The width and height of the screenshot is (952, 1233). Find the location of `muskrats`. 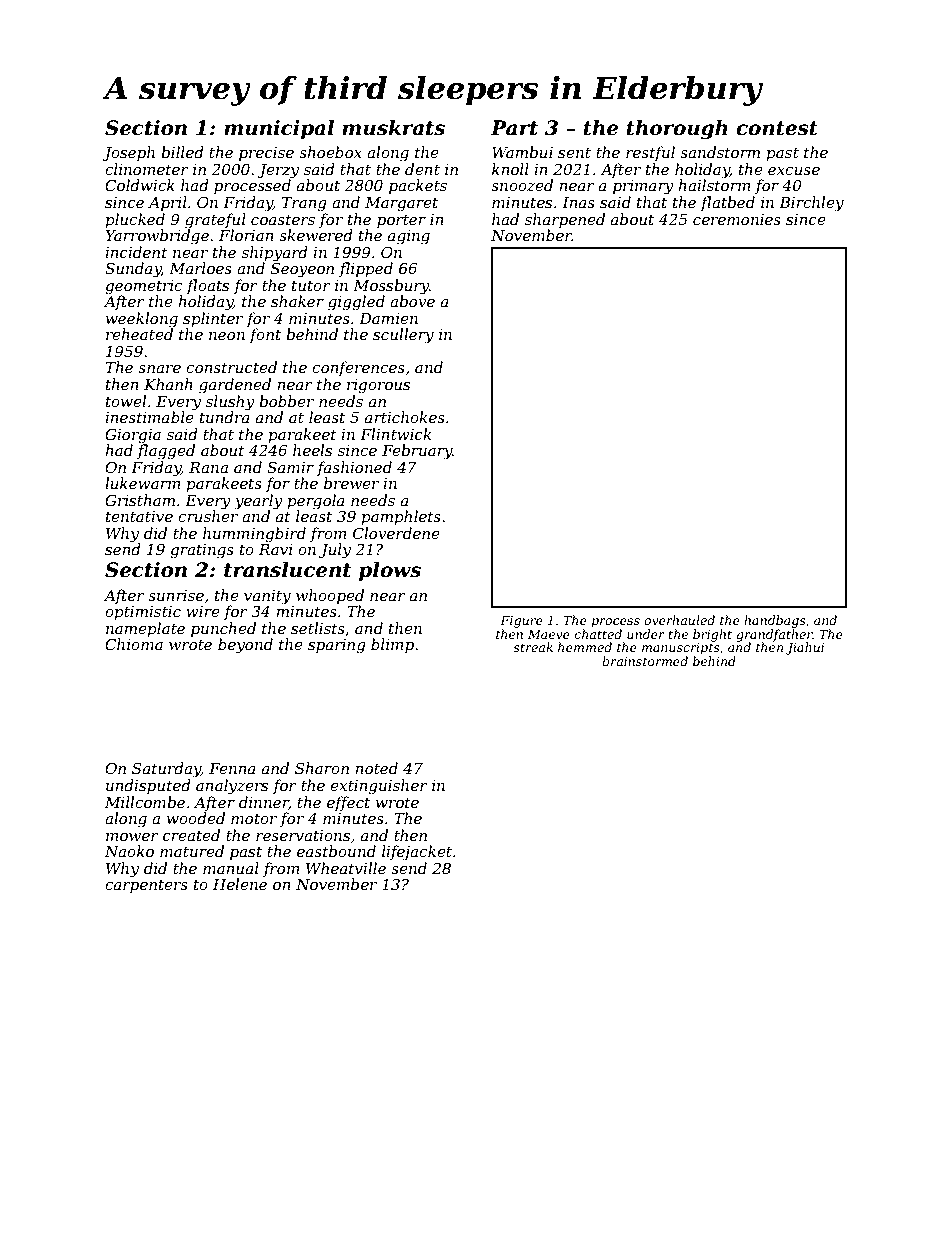

muskrats is located at coordinates (393, 128).
